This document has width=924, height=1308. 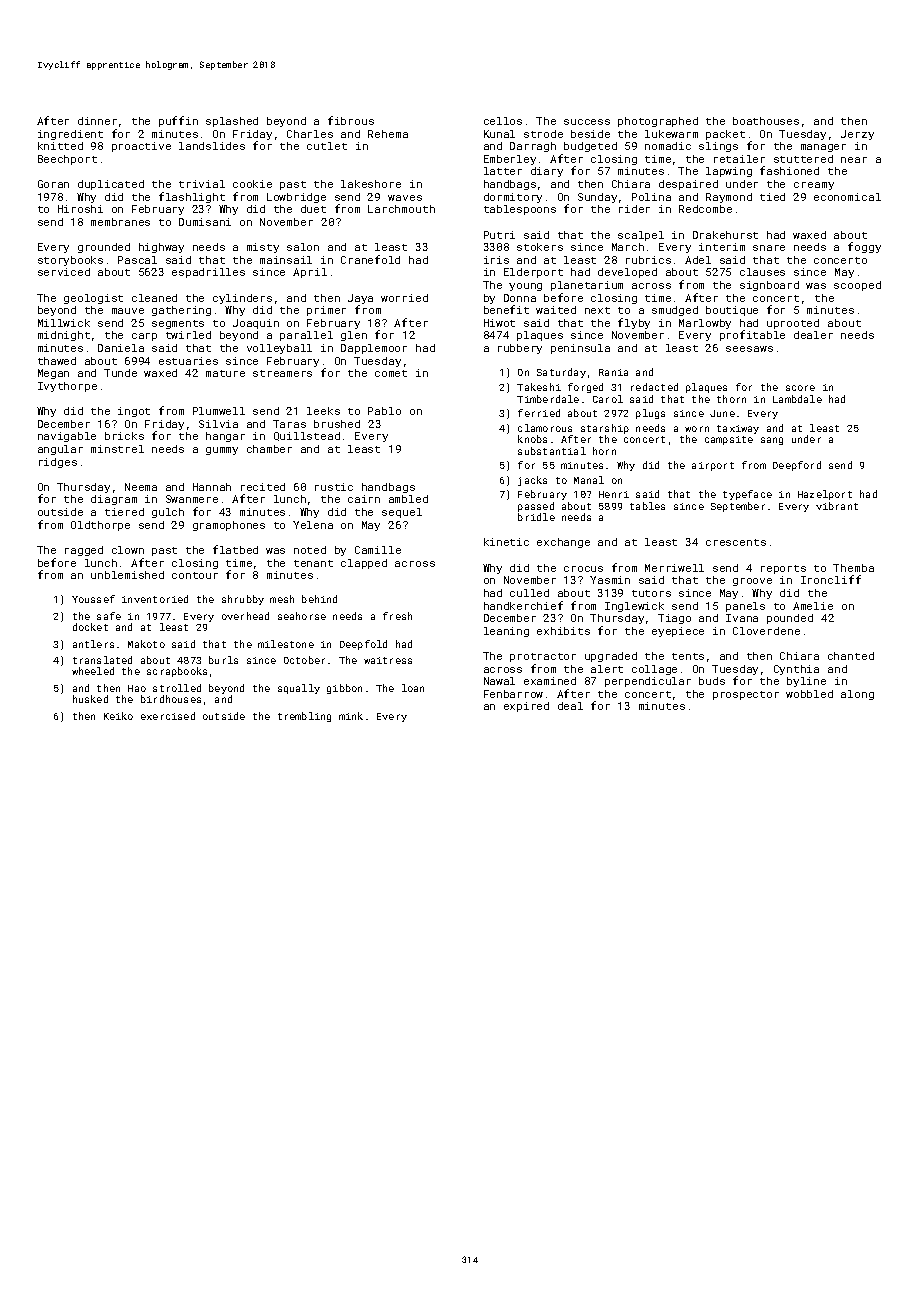 I want to click on worried, so click(x=404, y=298).
